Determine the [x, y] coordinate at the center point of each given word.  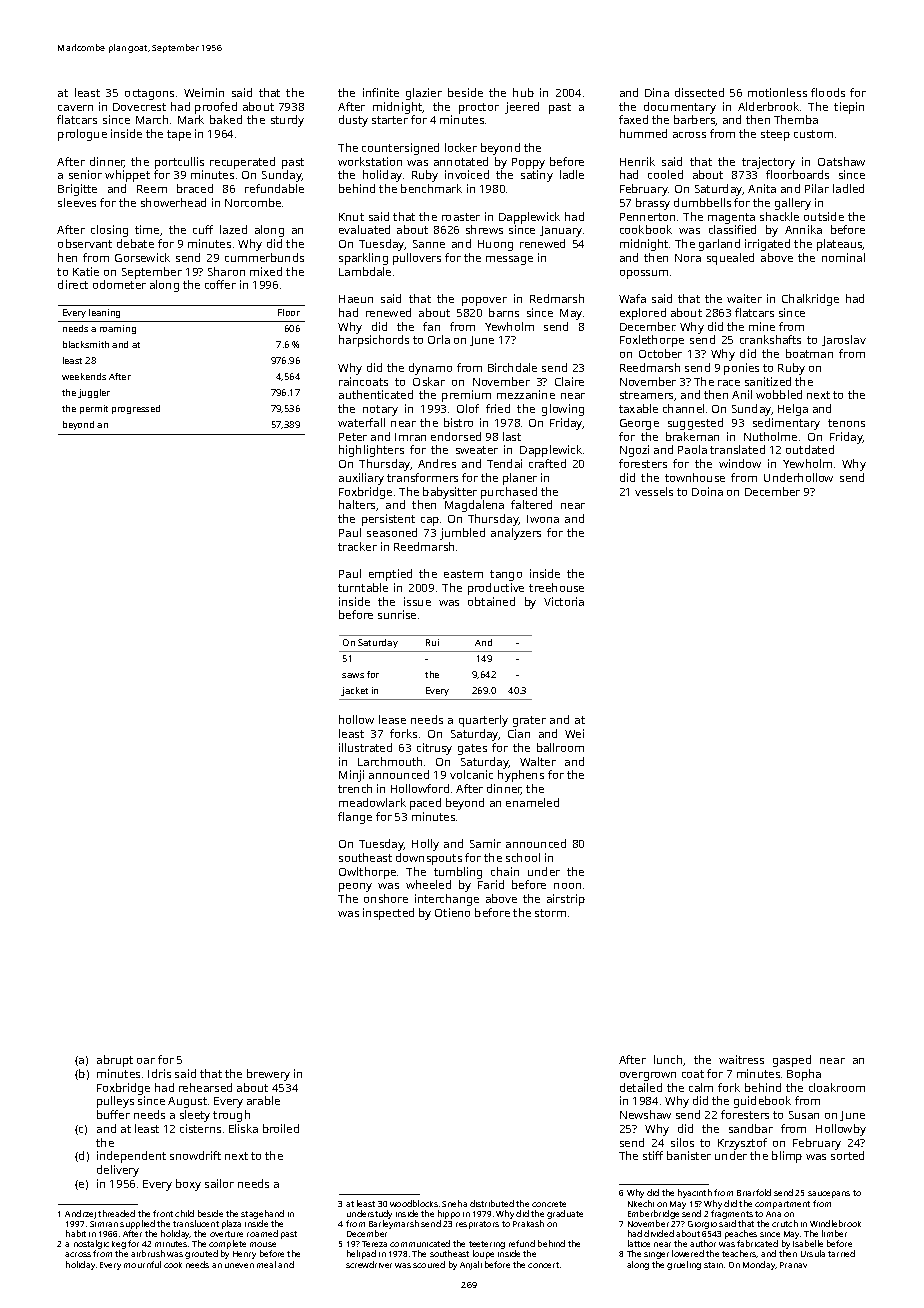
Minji [351, 776]
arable [263, 1100]
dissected [699, 92]
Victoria [564, 601]
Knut [351, 217]
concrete [549, 1204]
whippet [127, 176]
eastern [463, 574]
